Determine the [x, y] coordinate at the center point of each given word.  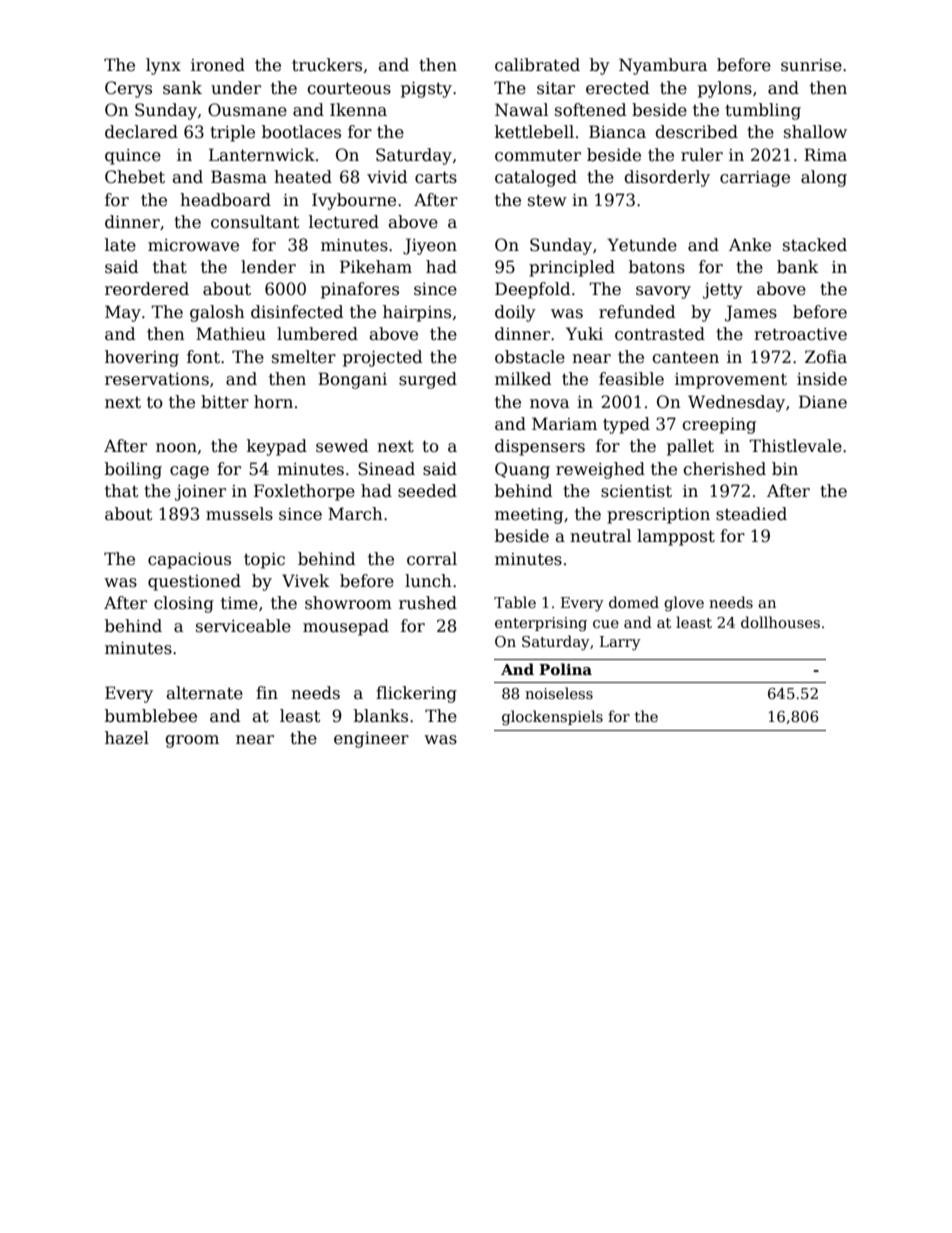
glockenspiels [552, 718]
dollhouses [780, 622]
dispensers [540, 447]
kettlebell [534, 132]
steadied [751, 514]
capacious [189, 561]
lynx [163, 66]
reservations [157, 379]
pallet [690, 447]
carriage [755, 179]
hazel [127, 738]
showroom [348, 603]
